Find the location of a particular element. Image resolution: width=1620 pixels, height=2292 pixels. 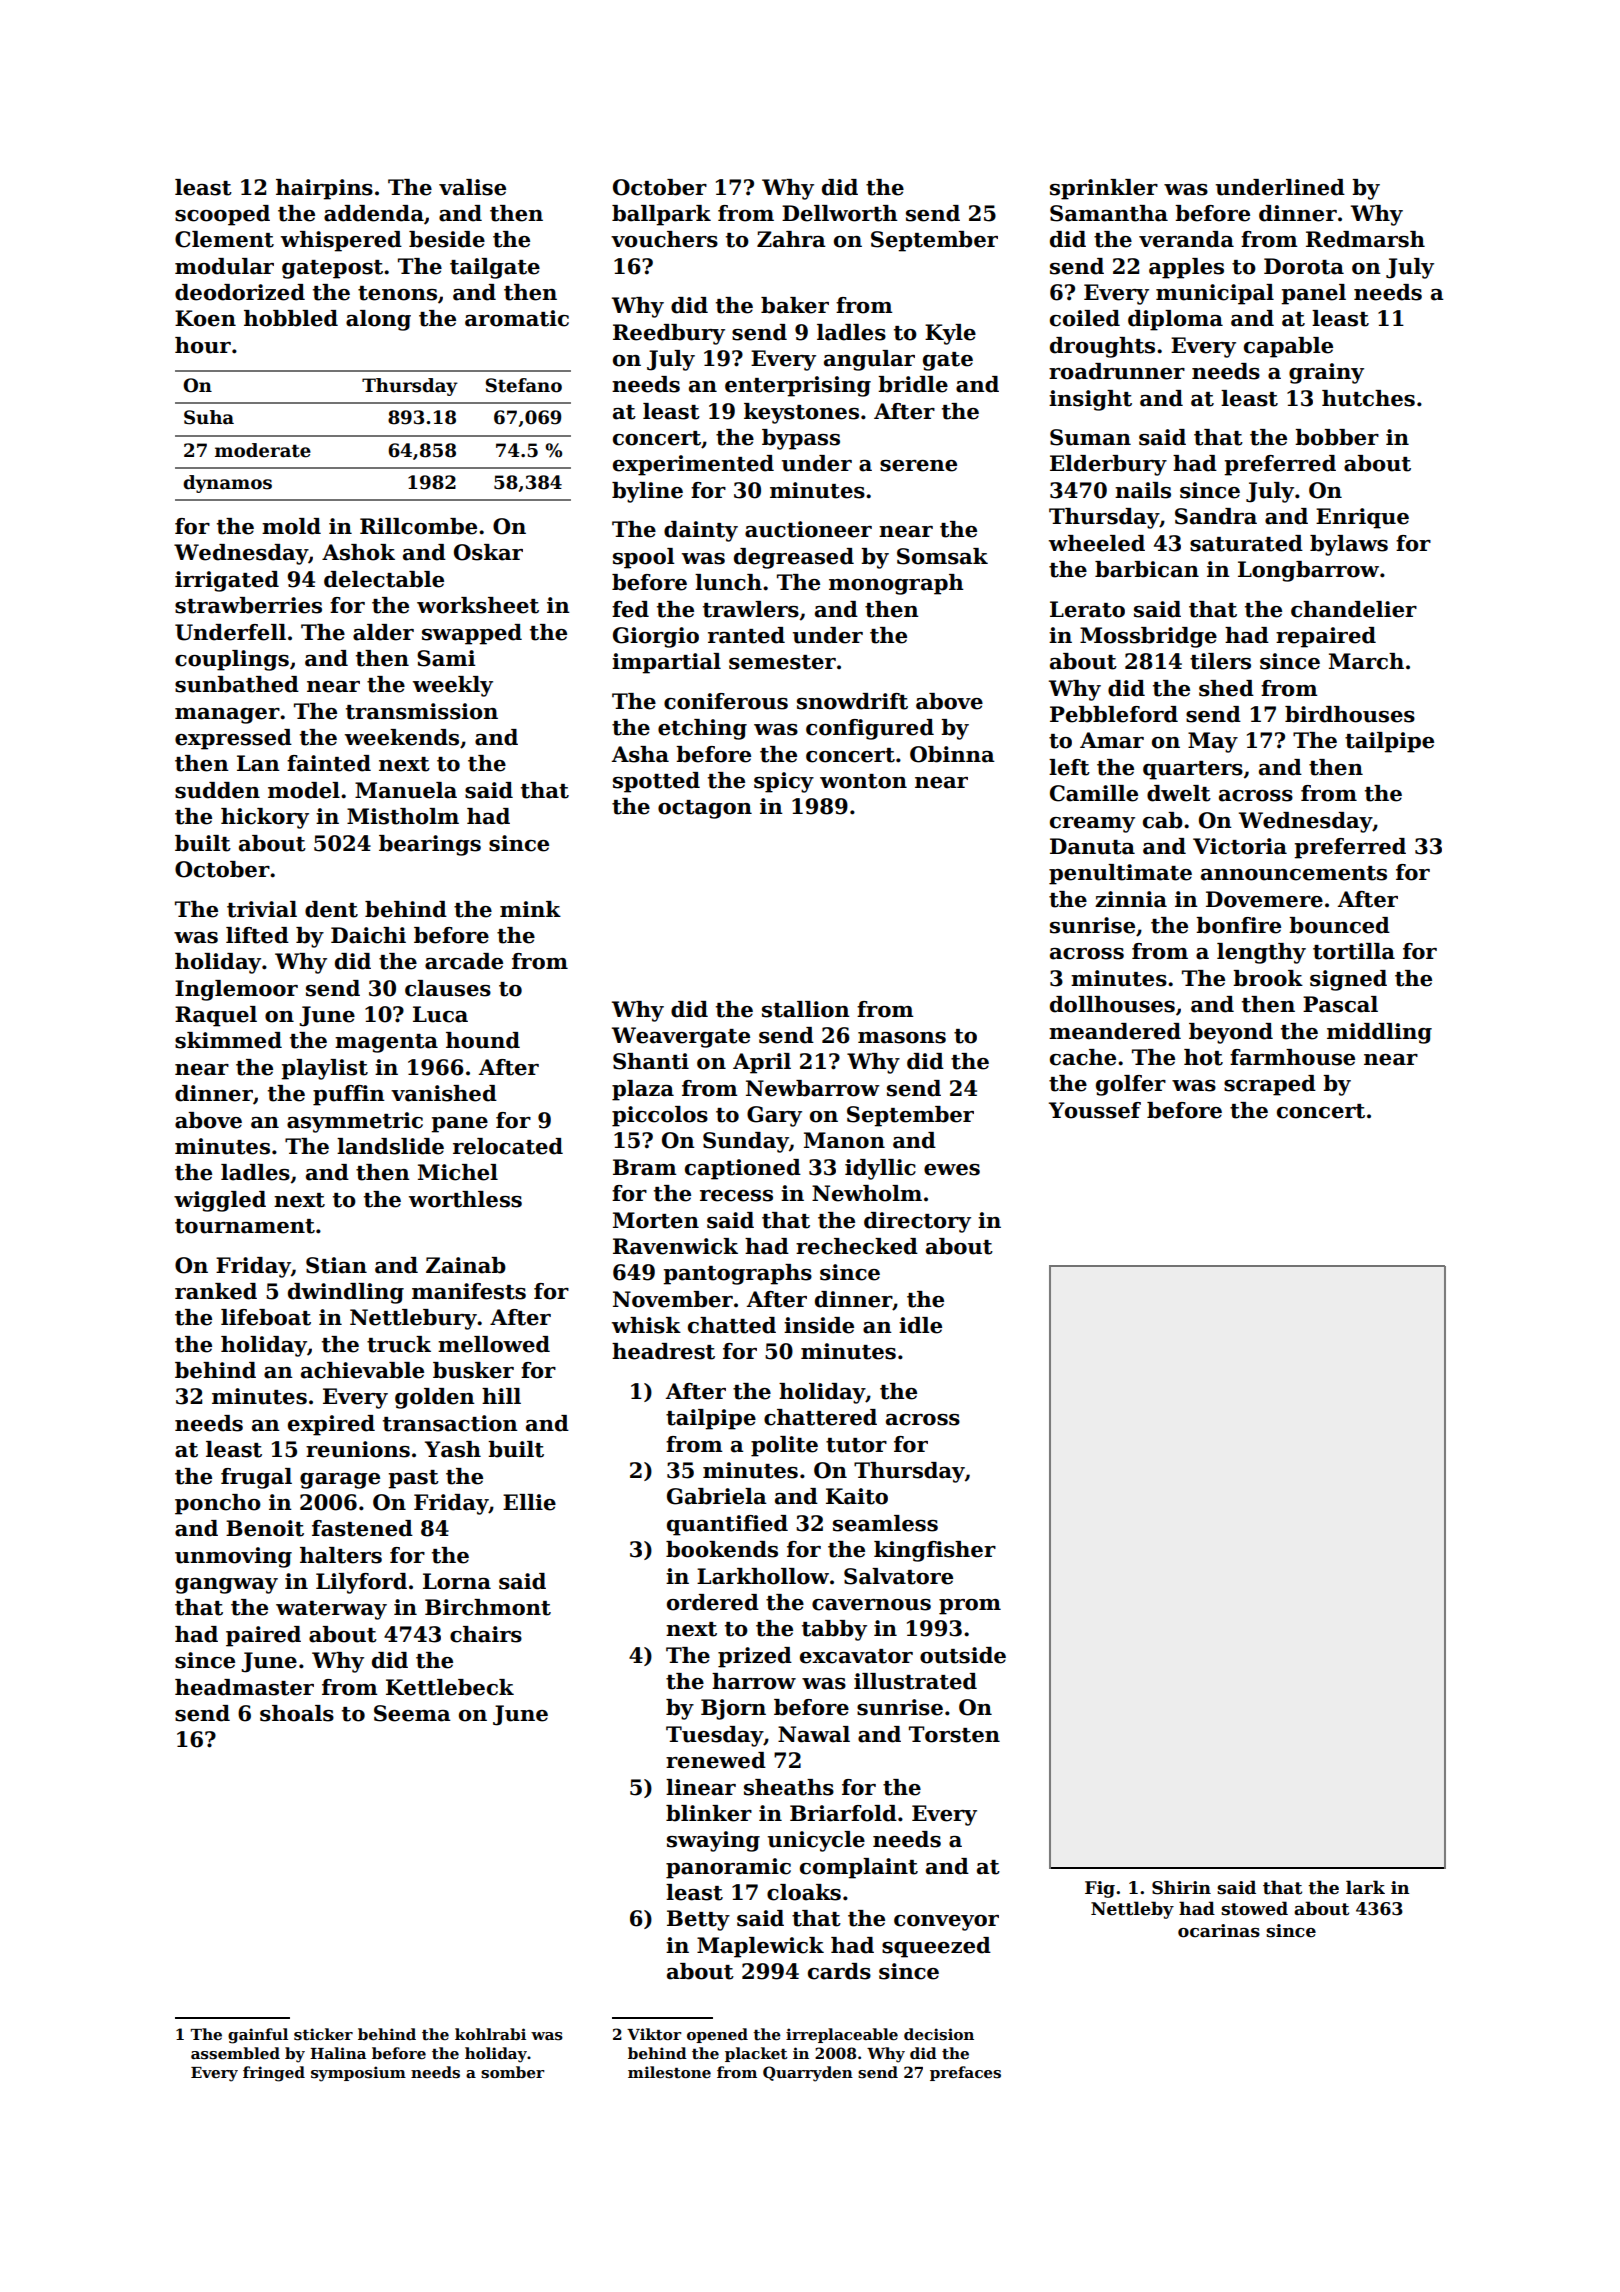

bounced is located at coordinates (1339, 925).
